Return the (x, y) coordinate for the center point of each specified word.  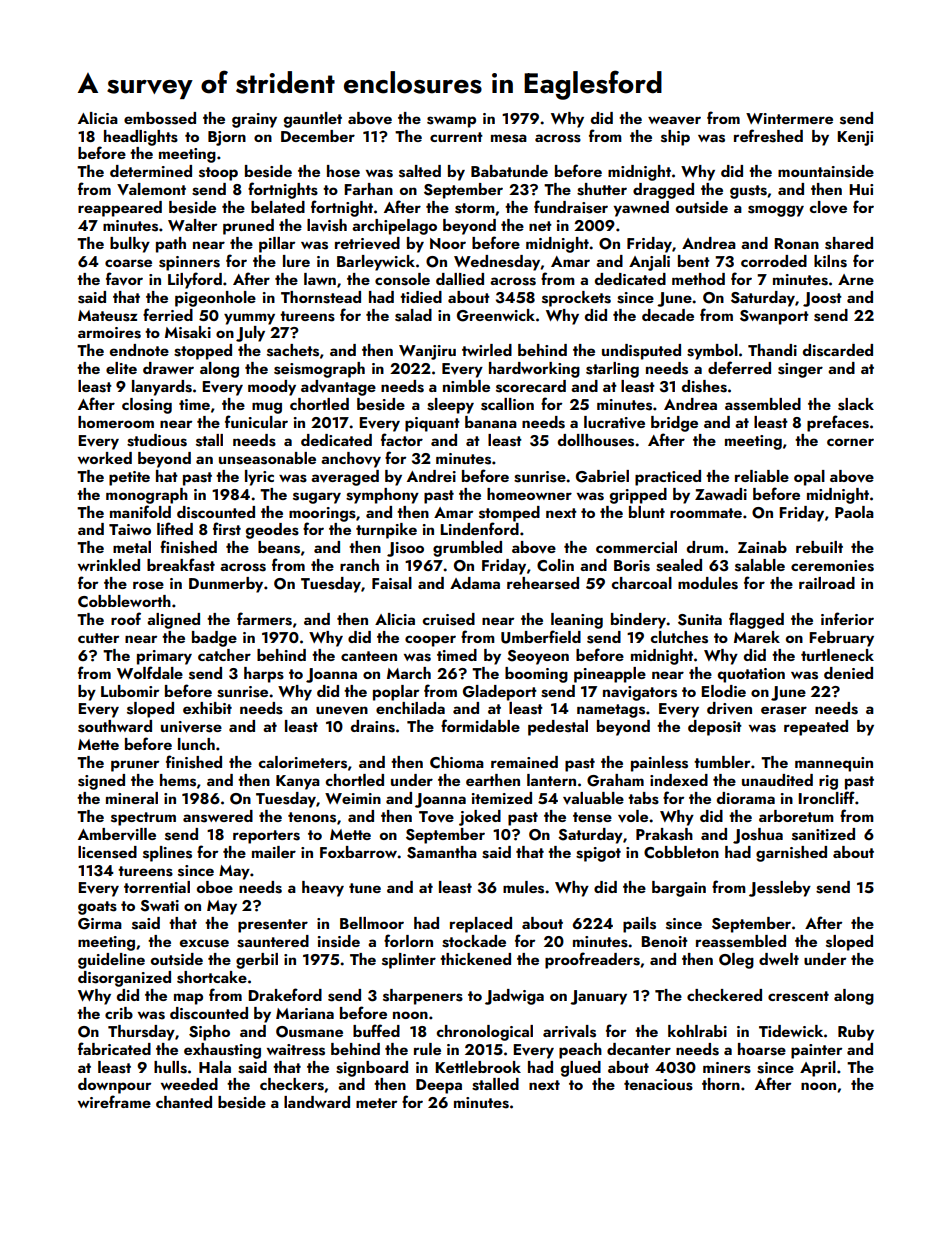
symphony (382, 496)
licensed (107, 852)
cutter (98, 638)
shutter (602, 189)
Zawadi (721, 494)
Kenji (855, 138)
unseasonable (267, 458)
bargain (679, 889)
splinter (409, 961)
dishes (704, 386)
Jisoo (405, 549)
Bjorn (227, 138)
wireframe (114, 1101)
